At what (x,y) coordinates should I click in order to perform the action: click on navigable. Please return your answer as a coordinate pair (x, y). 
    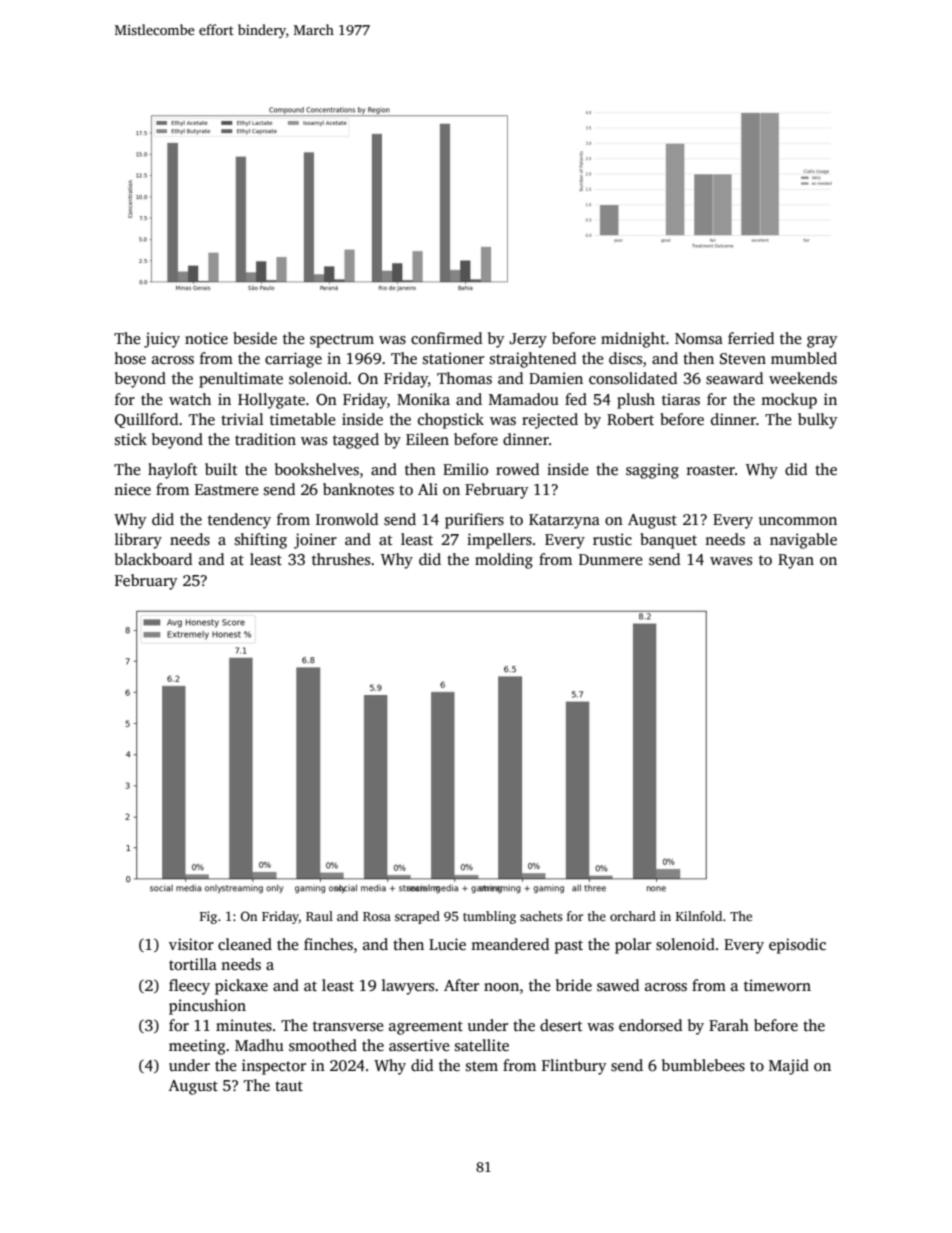
    Looking at the image, I should click on (803, 541).
